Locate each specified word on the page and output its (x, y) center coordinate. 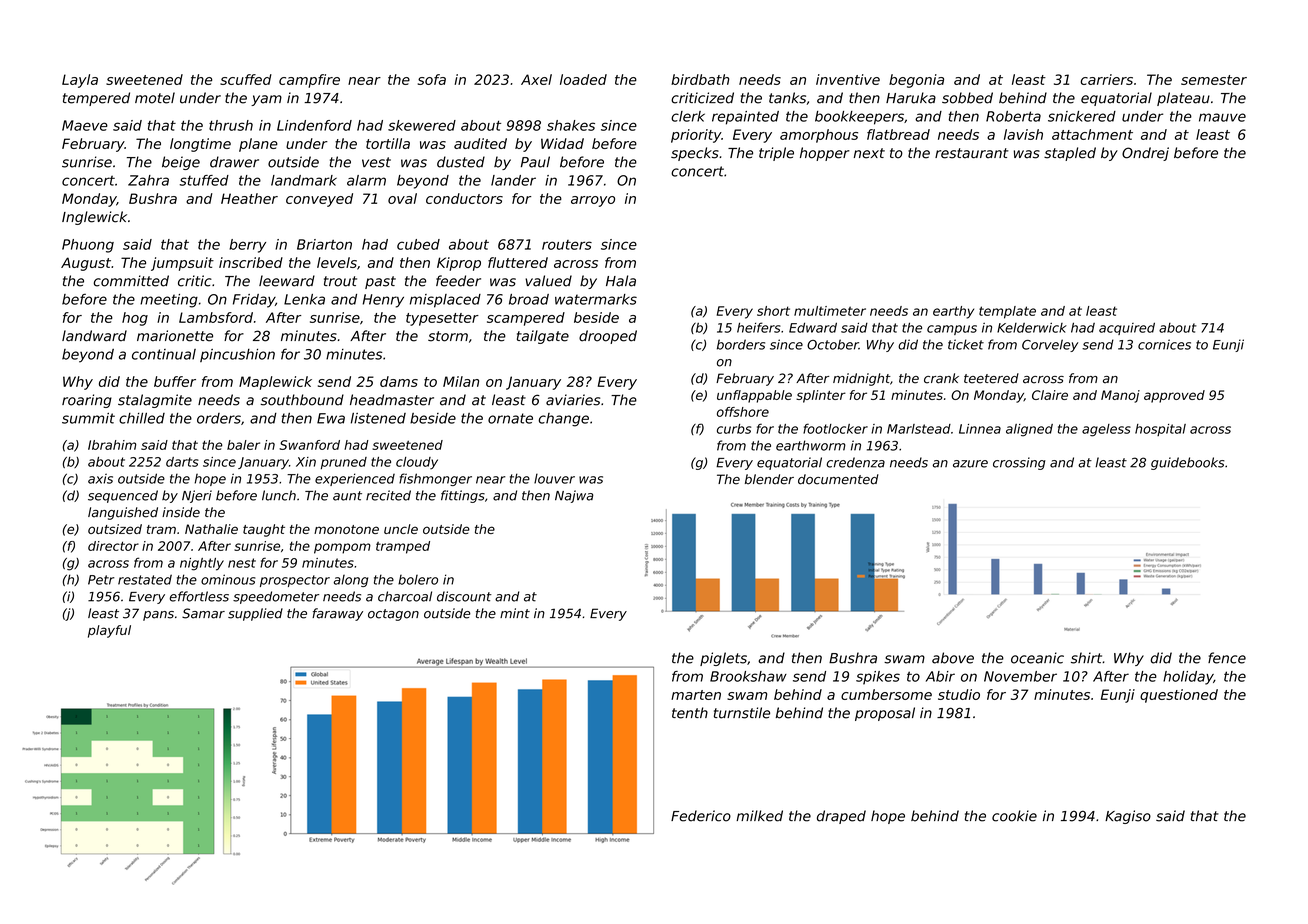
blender (769, 479)
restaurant (972, 153)
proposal (885, 714)
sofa (432, 79)
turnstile (742, 713)
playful (109, 631)
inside (181, 512)
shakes (571, 125)
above (953, 658)
